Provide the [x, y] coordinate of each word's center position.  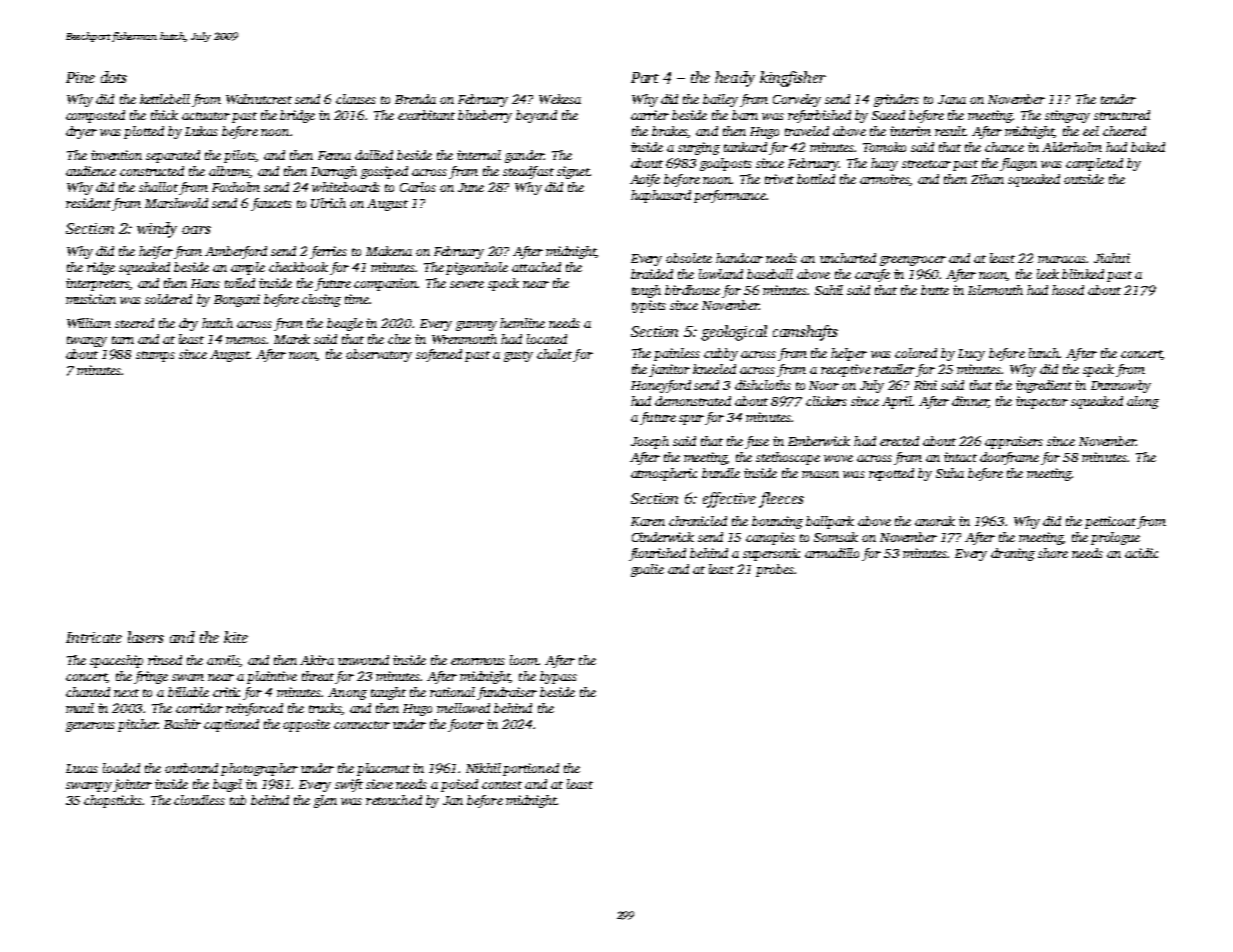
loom [524, 660]
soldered [168, 299]
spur [691, 420]
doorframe [1009, 458]
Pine [80, 77]
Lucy [971, 355]
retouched [394, 800]
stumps [155, 356]
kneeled [714, 369]
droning [1013, 554]
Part [645, 77]
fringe [151, 677]
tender [1118, 99]
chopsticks [113, 801]
